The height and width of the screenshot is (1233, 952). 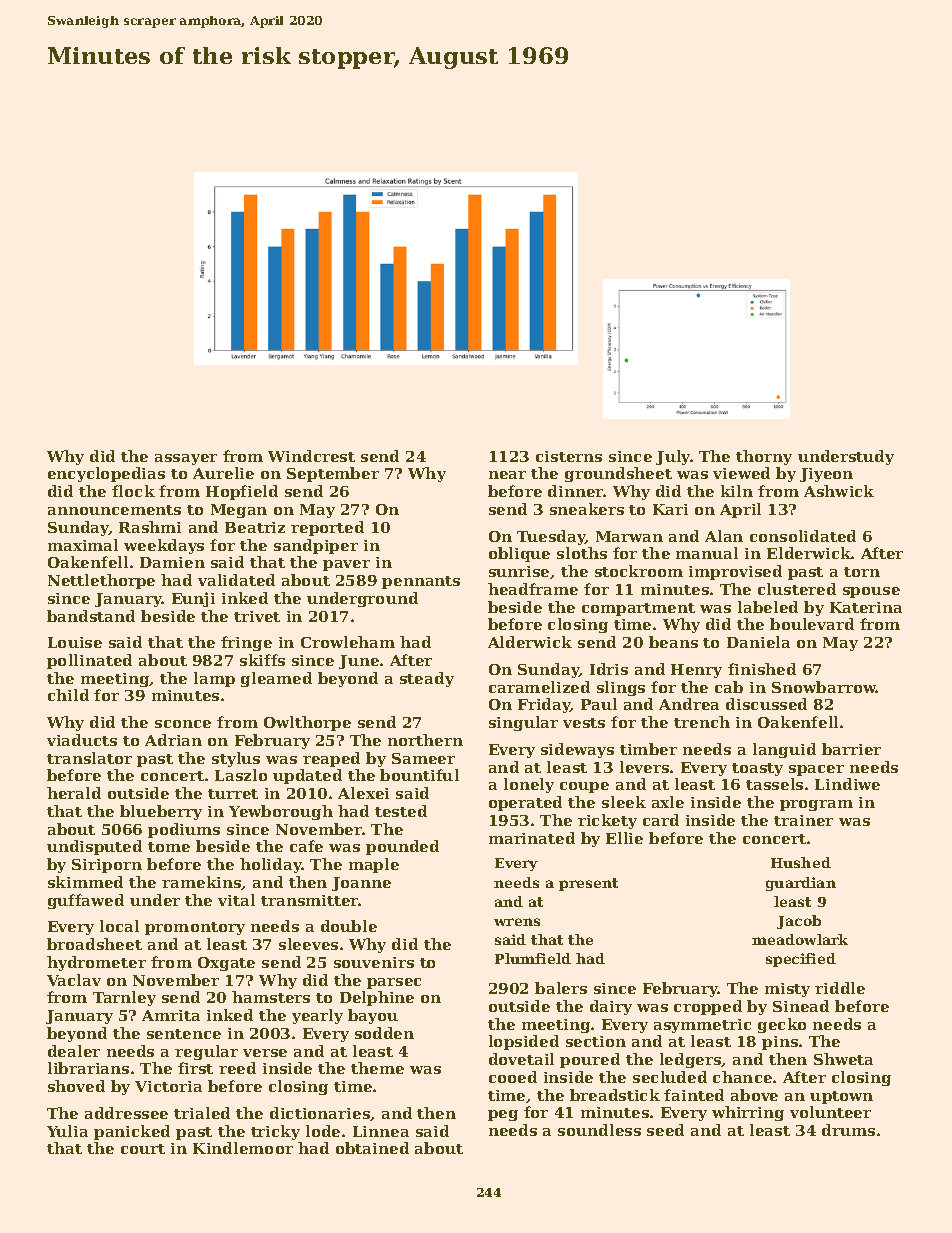 I want to click on cisterns, so click(x=569, y=456).
